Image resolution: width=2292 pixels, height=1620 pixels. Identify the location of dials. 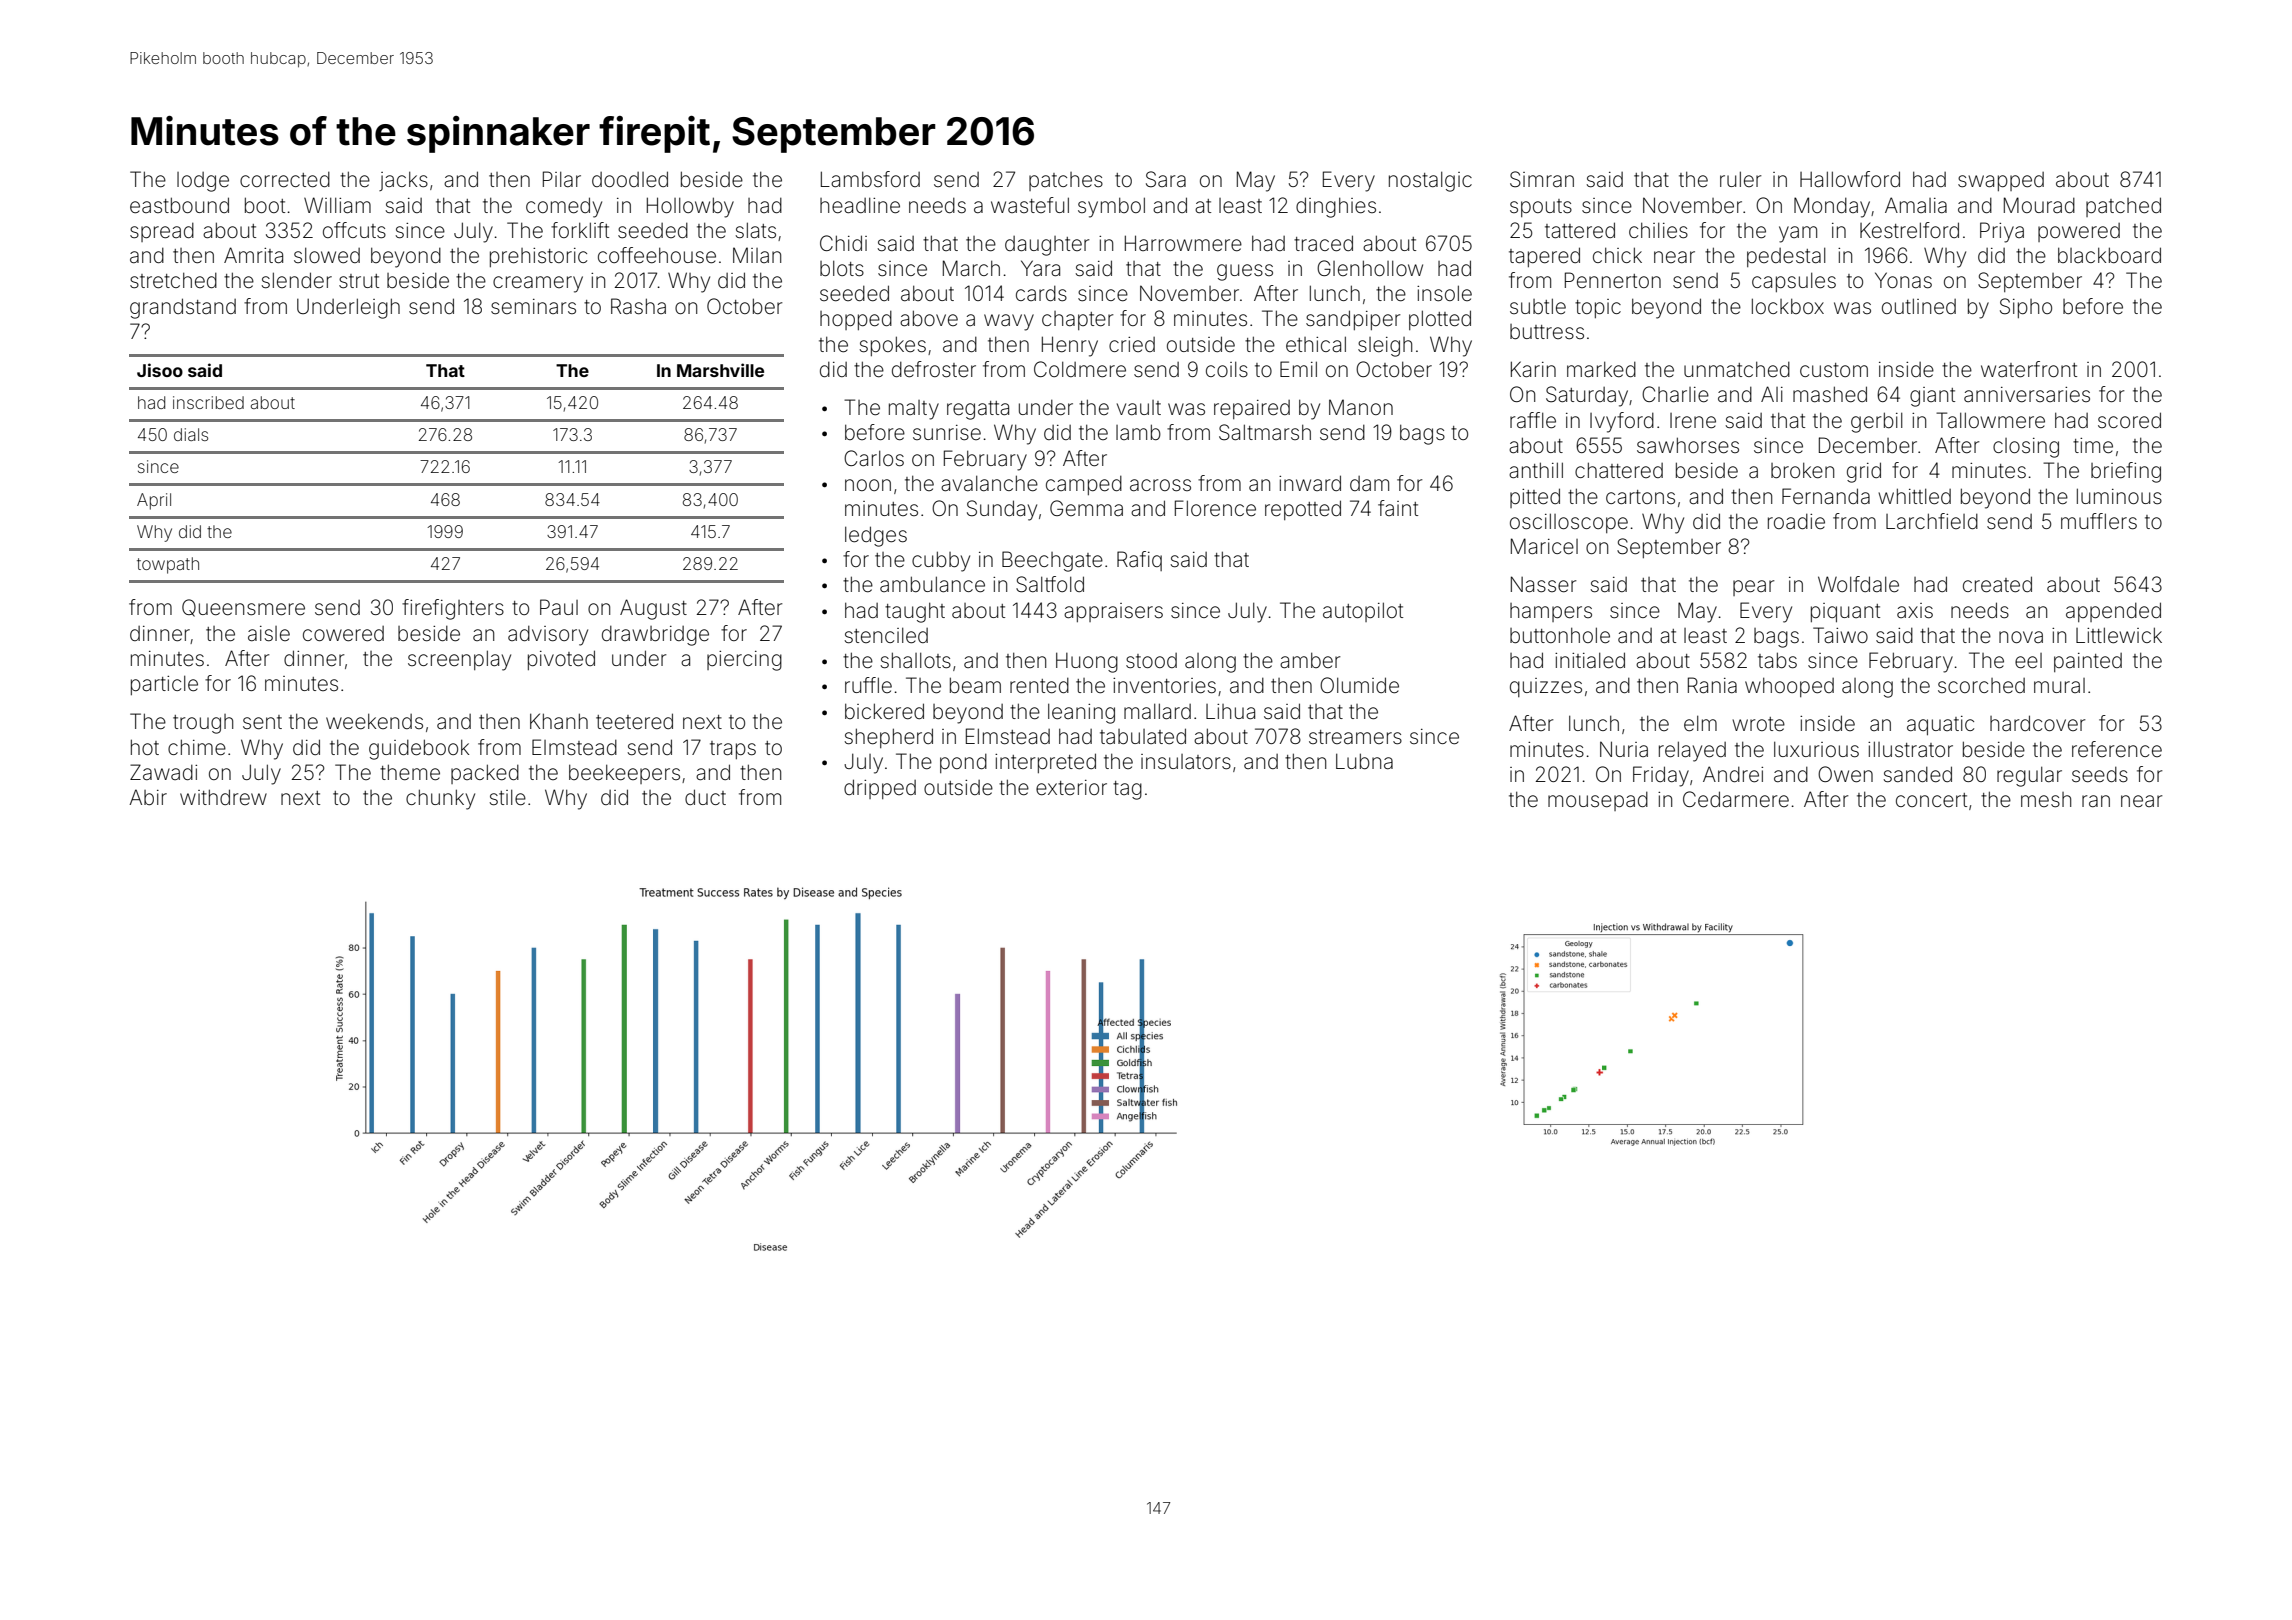
(191, 434).
